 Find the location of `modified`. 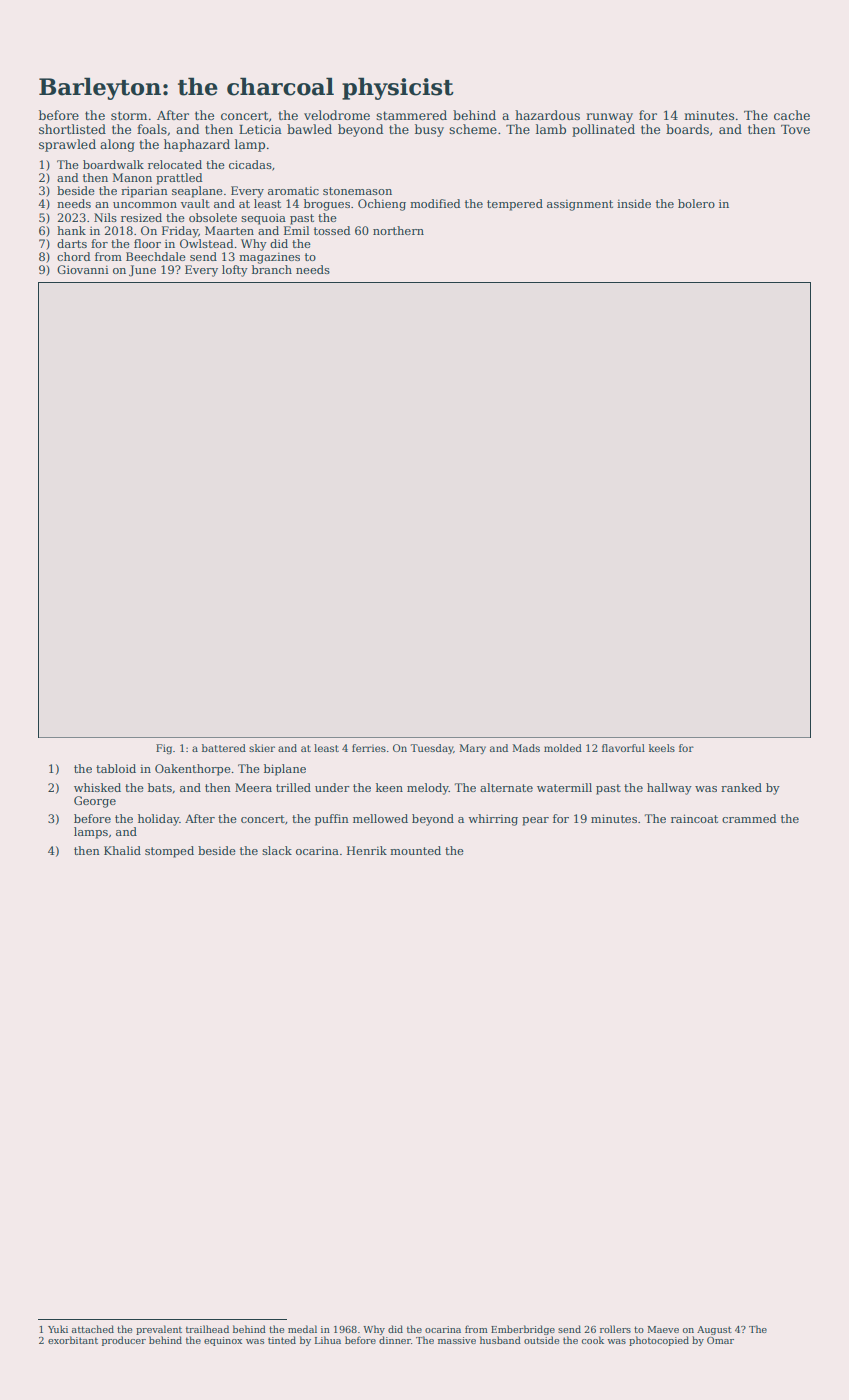

modified is located at coordinates (435, 203).
